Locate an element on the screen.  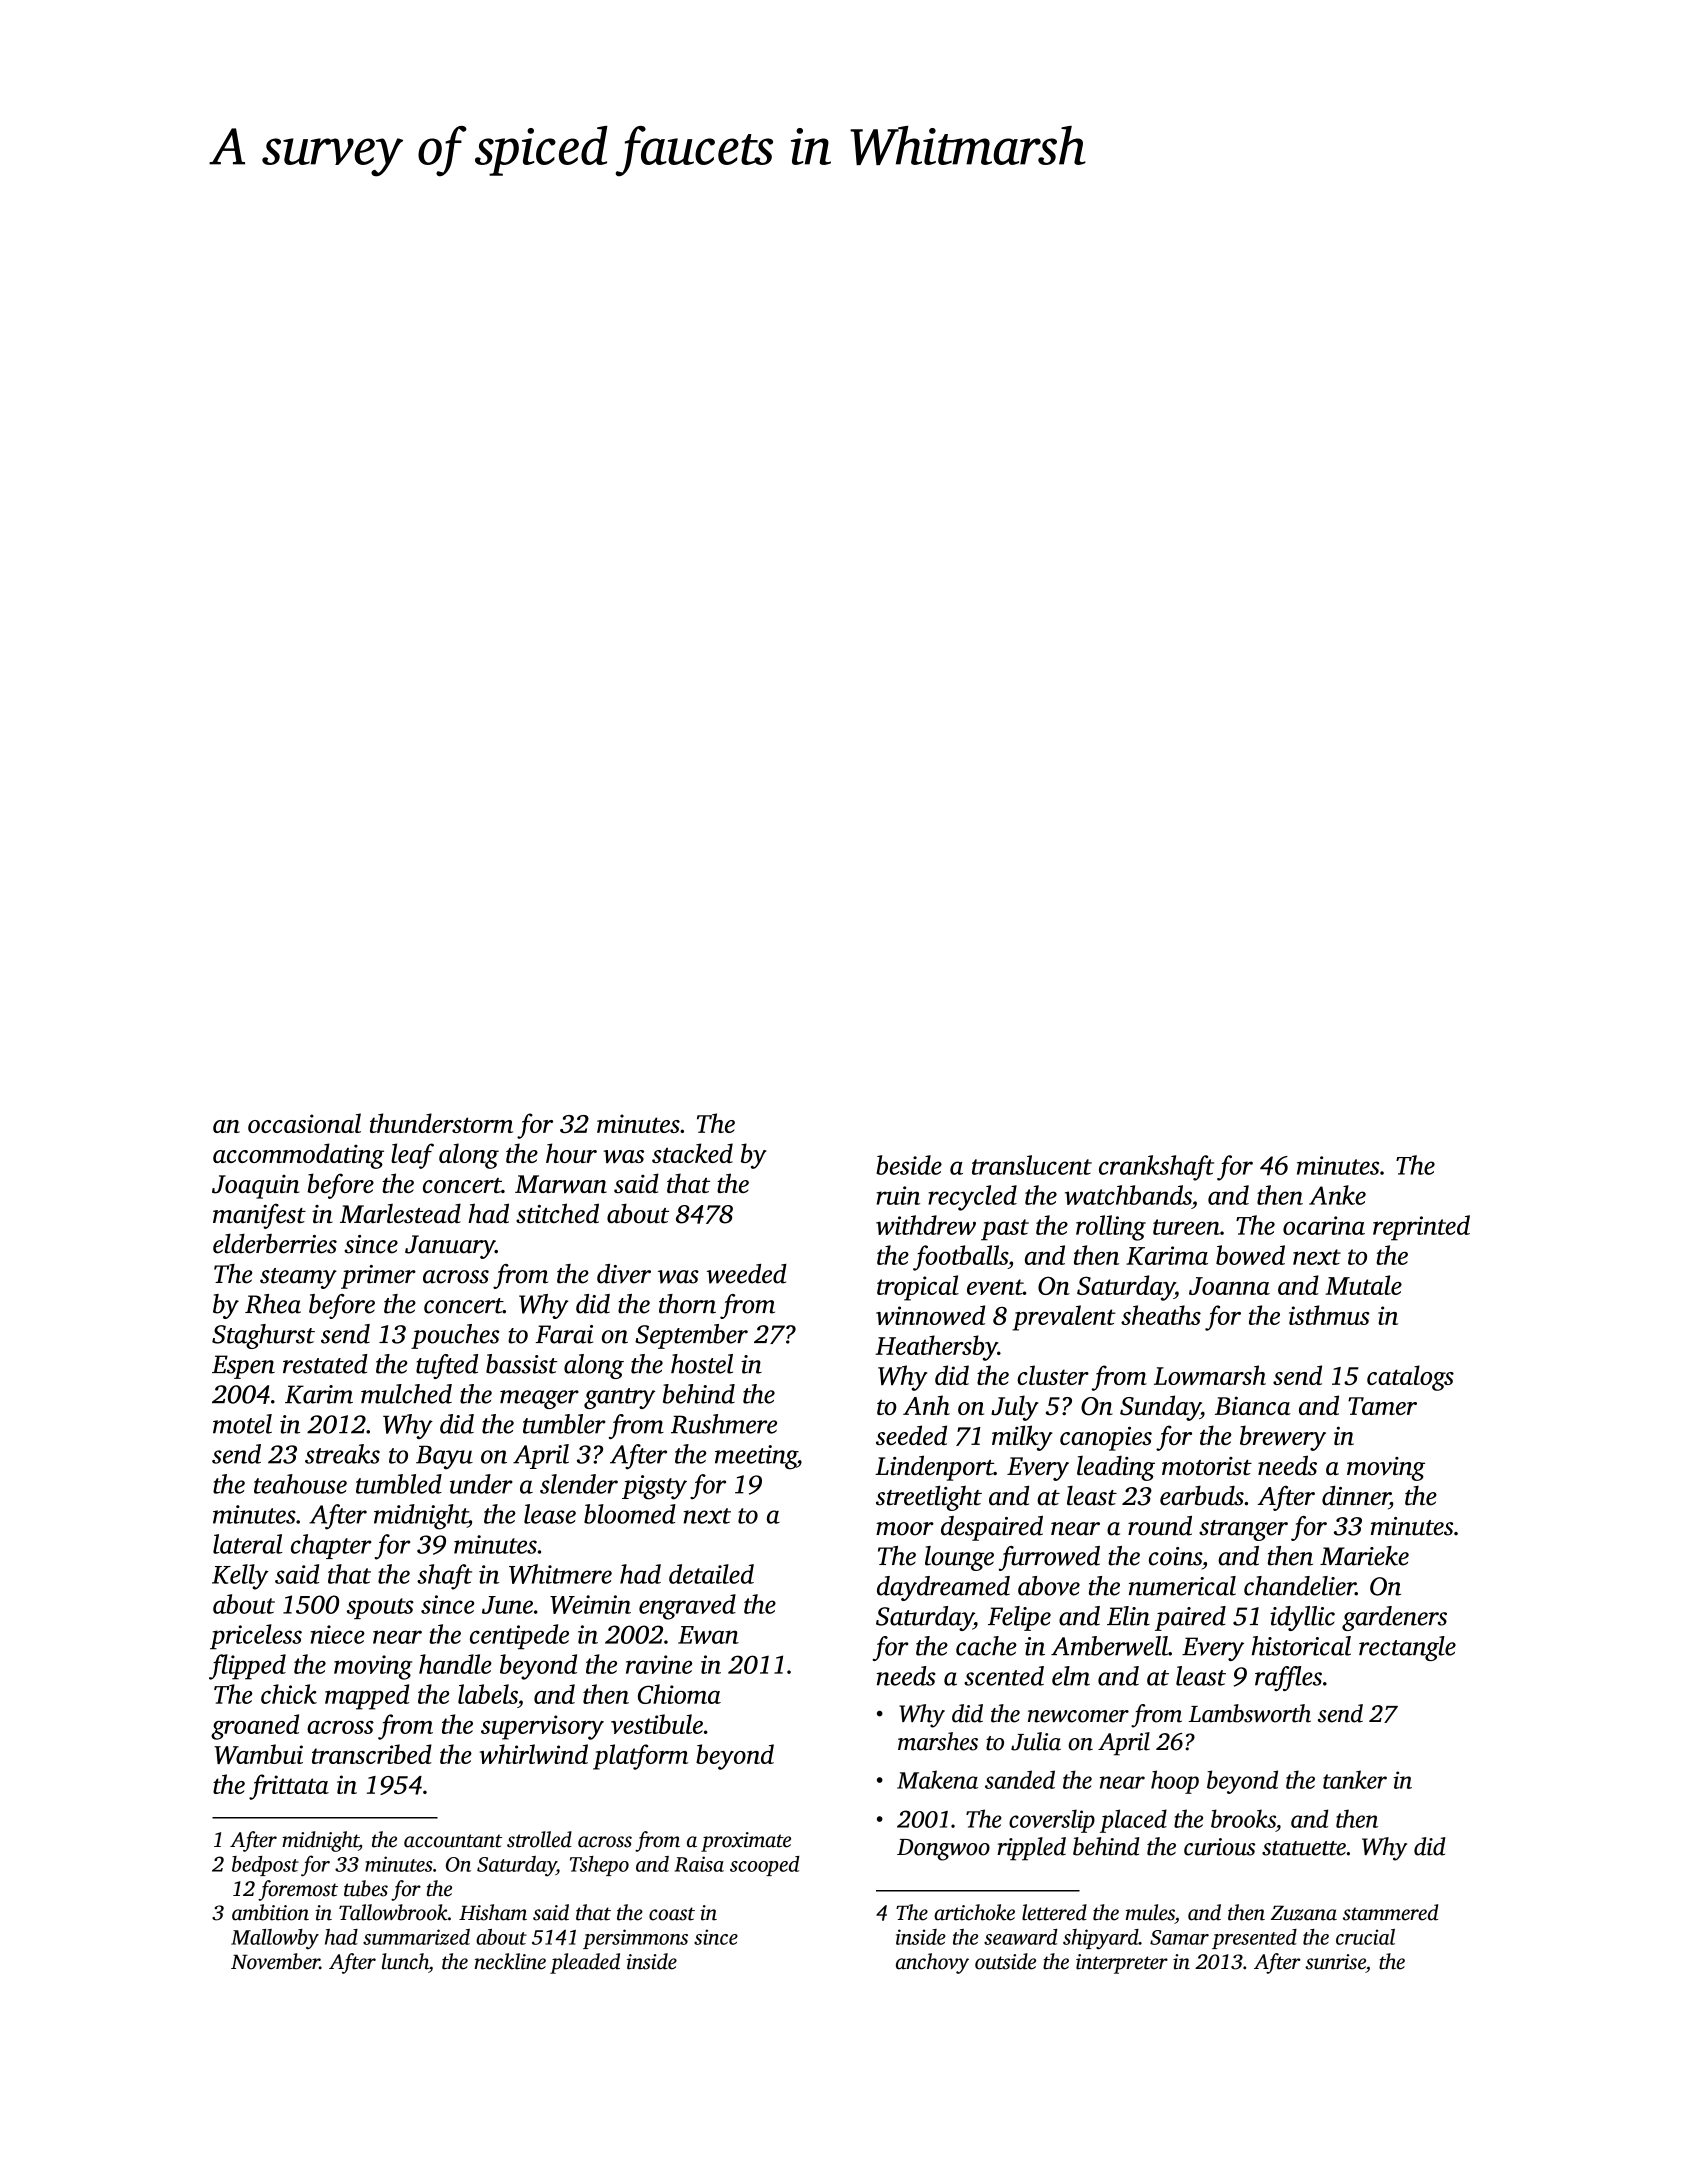
Lambsworth is located at coordinates (1250, 1713).
